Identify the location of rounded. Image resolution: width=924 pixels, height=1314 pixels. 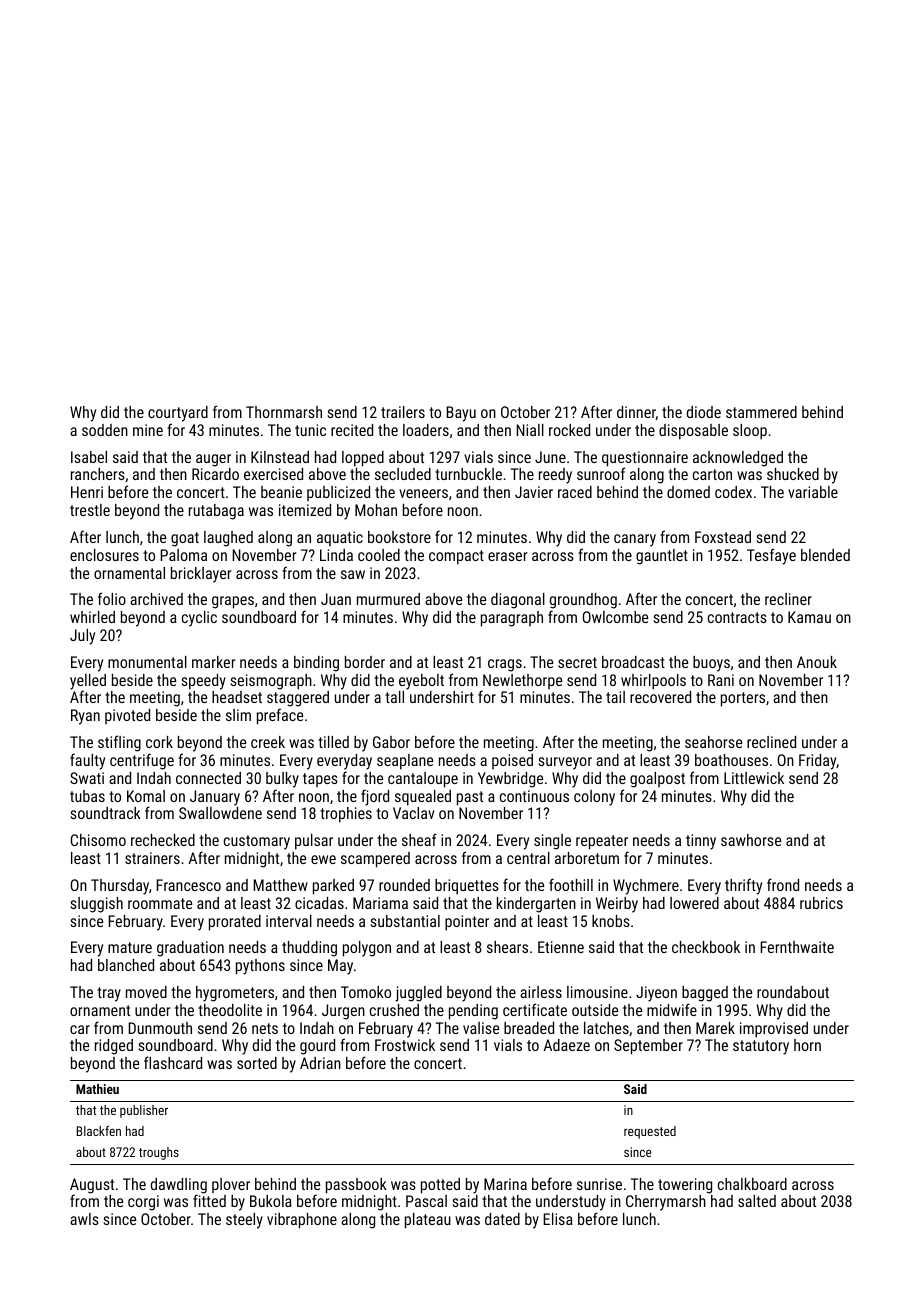
(404, 885).
